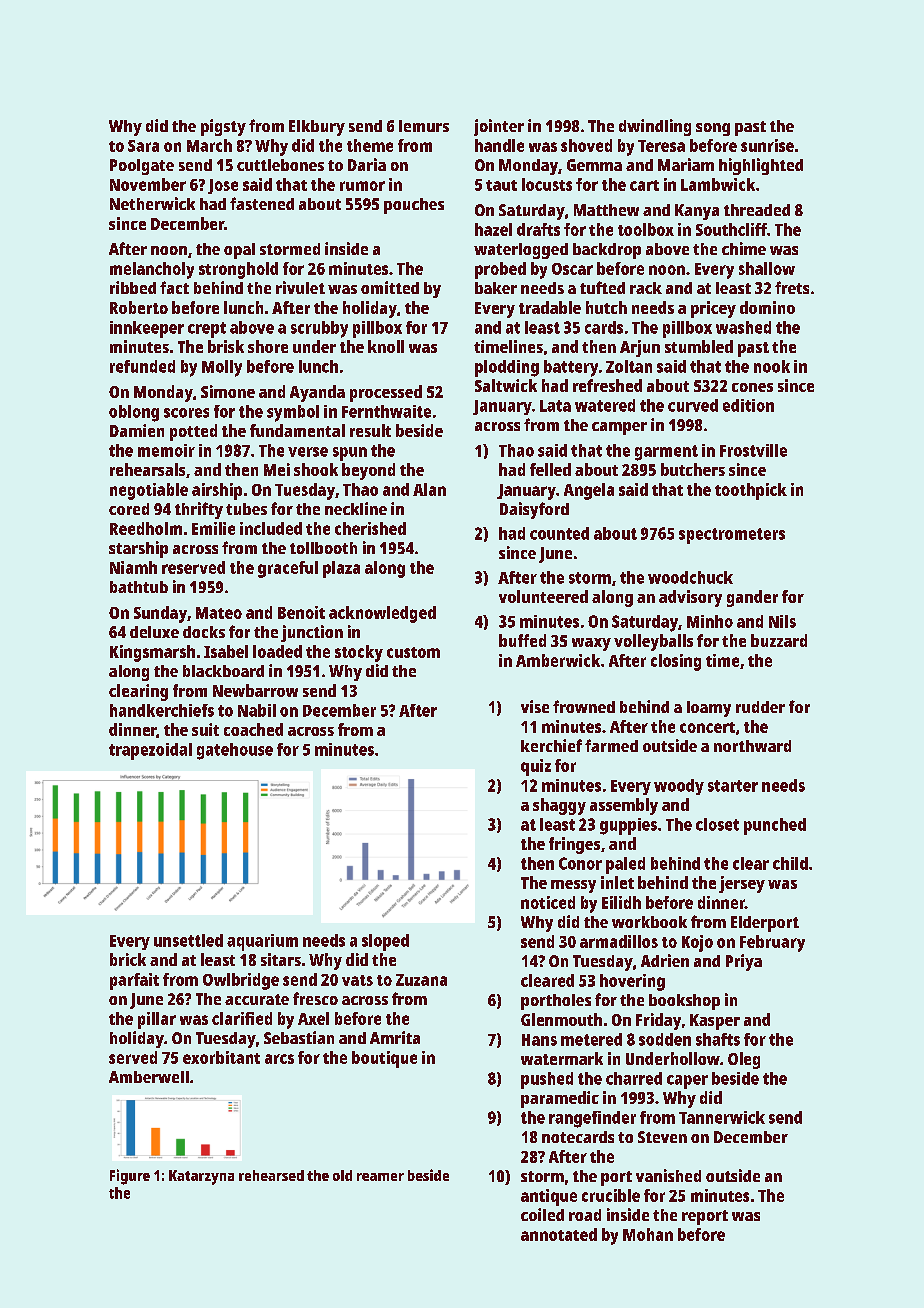 This image has height=1308, width=924. What do you see at coordinates (571, 368) in the image?
I see `battery` at bounding box center [571, 368].
